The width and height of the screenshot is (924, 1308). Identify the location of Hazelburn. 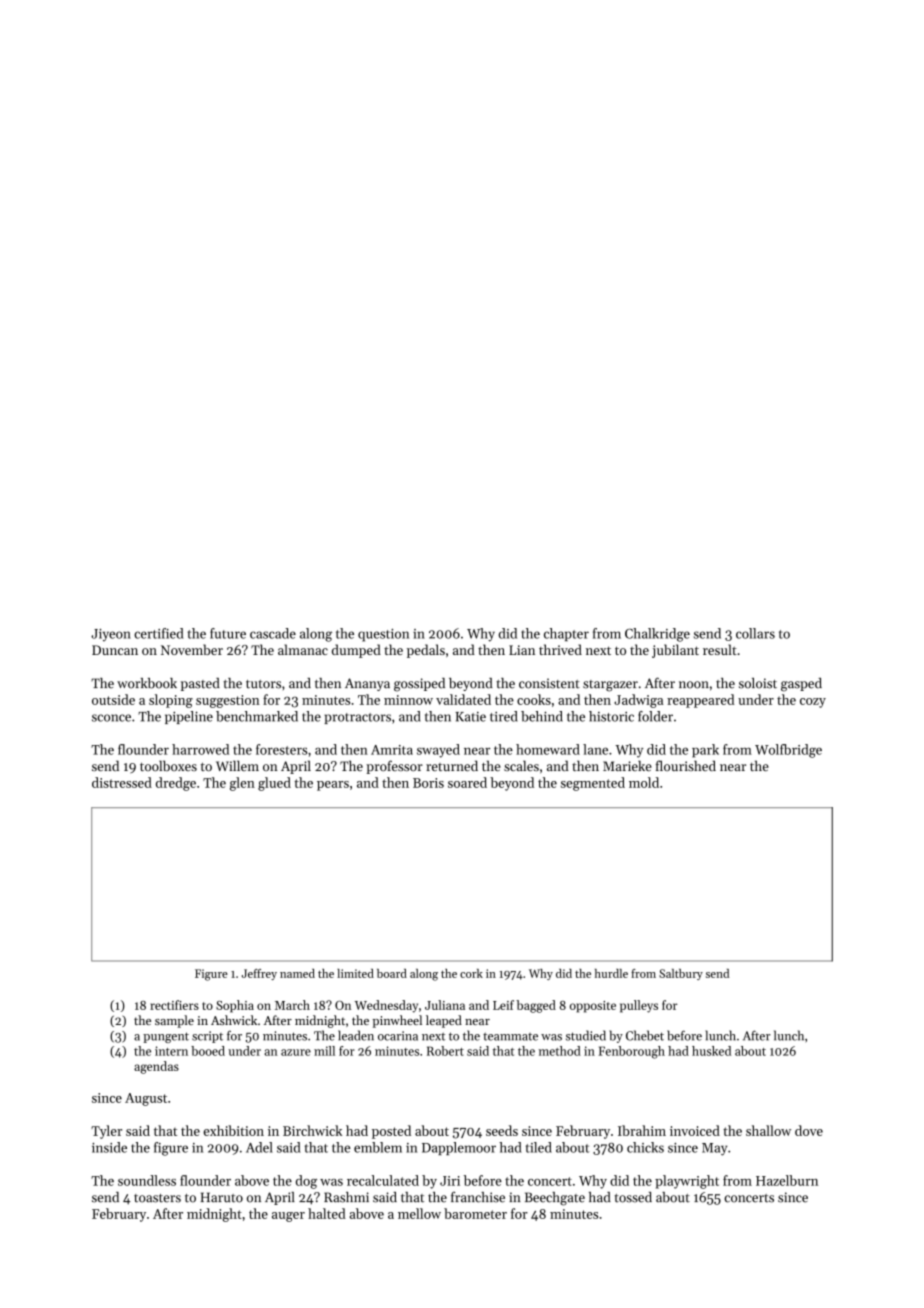
(787, 1180).
